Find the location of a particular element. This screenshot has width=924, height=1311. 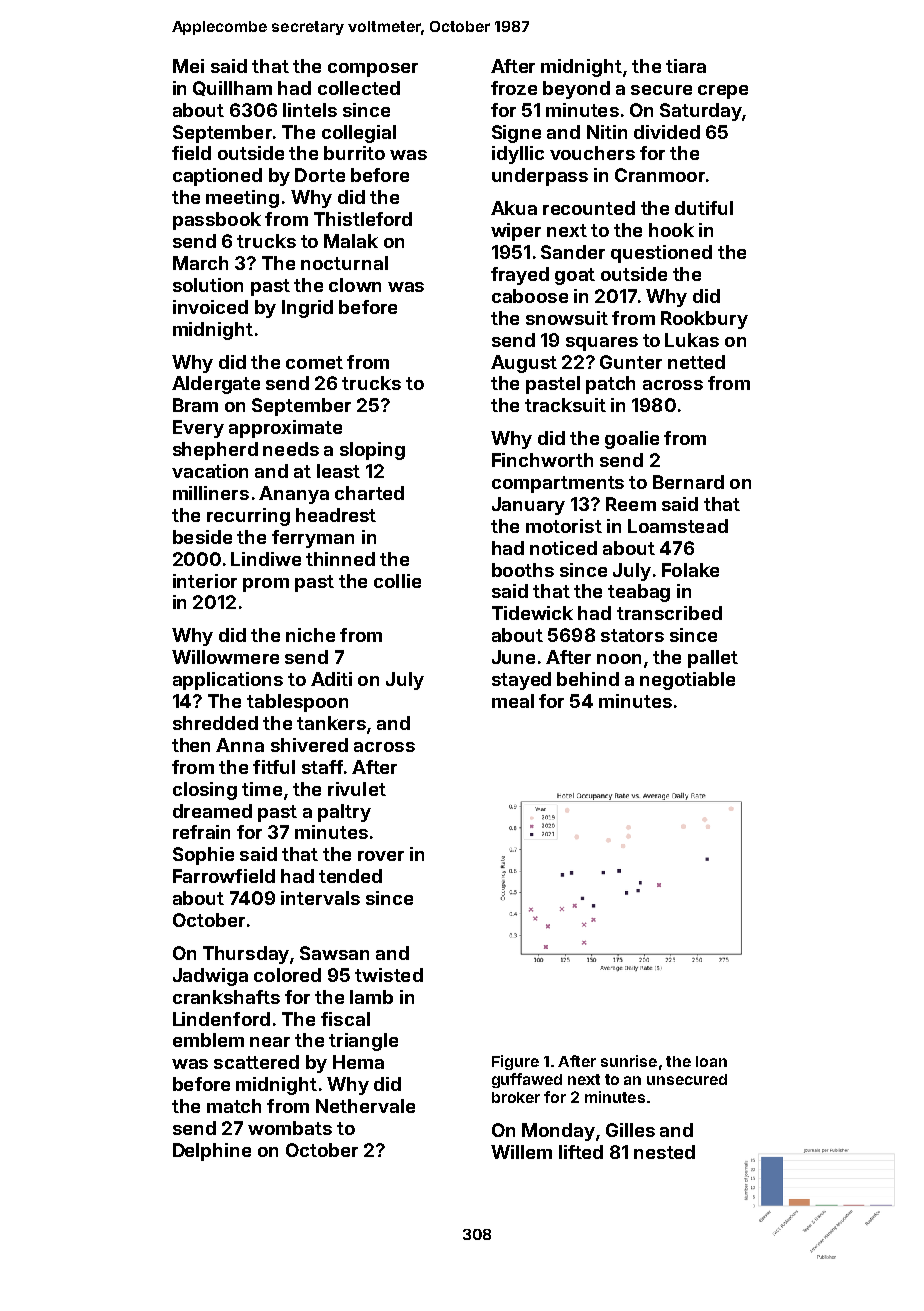

Mei is located at coordinates (188, 66).
